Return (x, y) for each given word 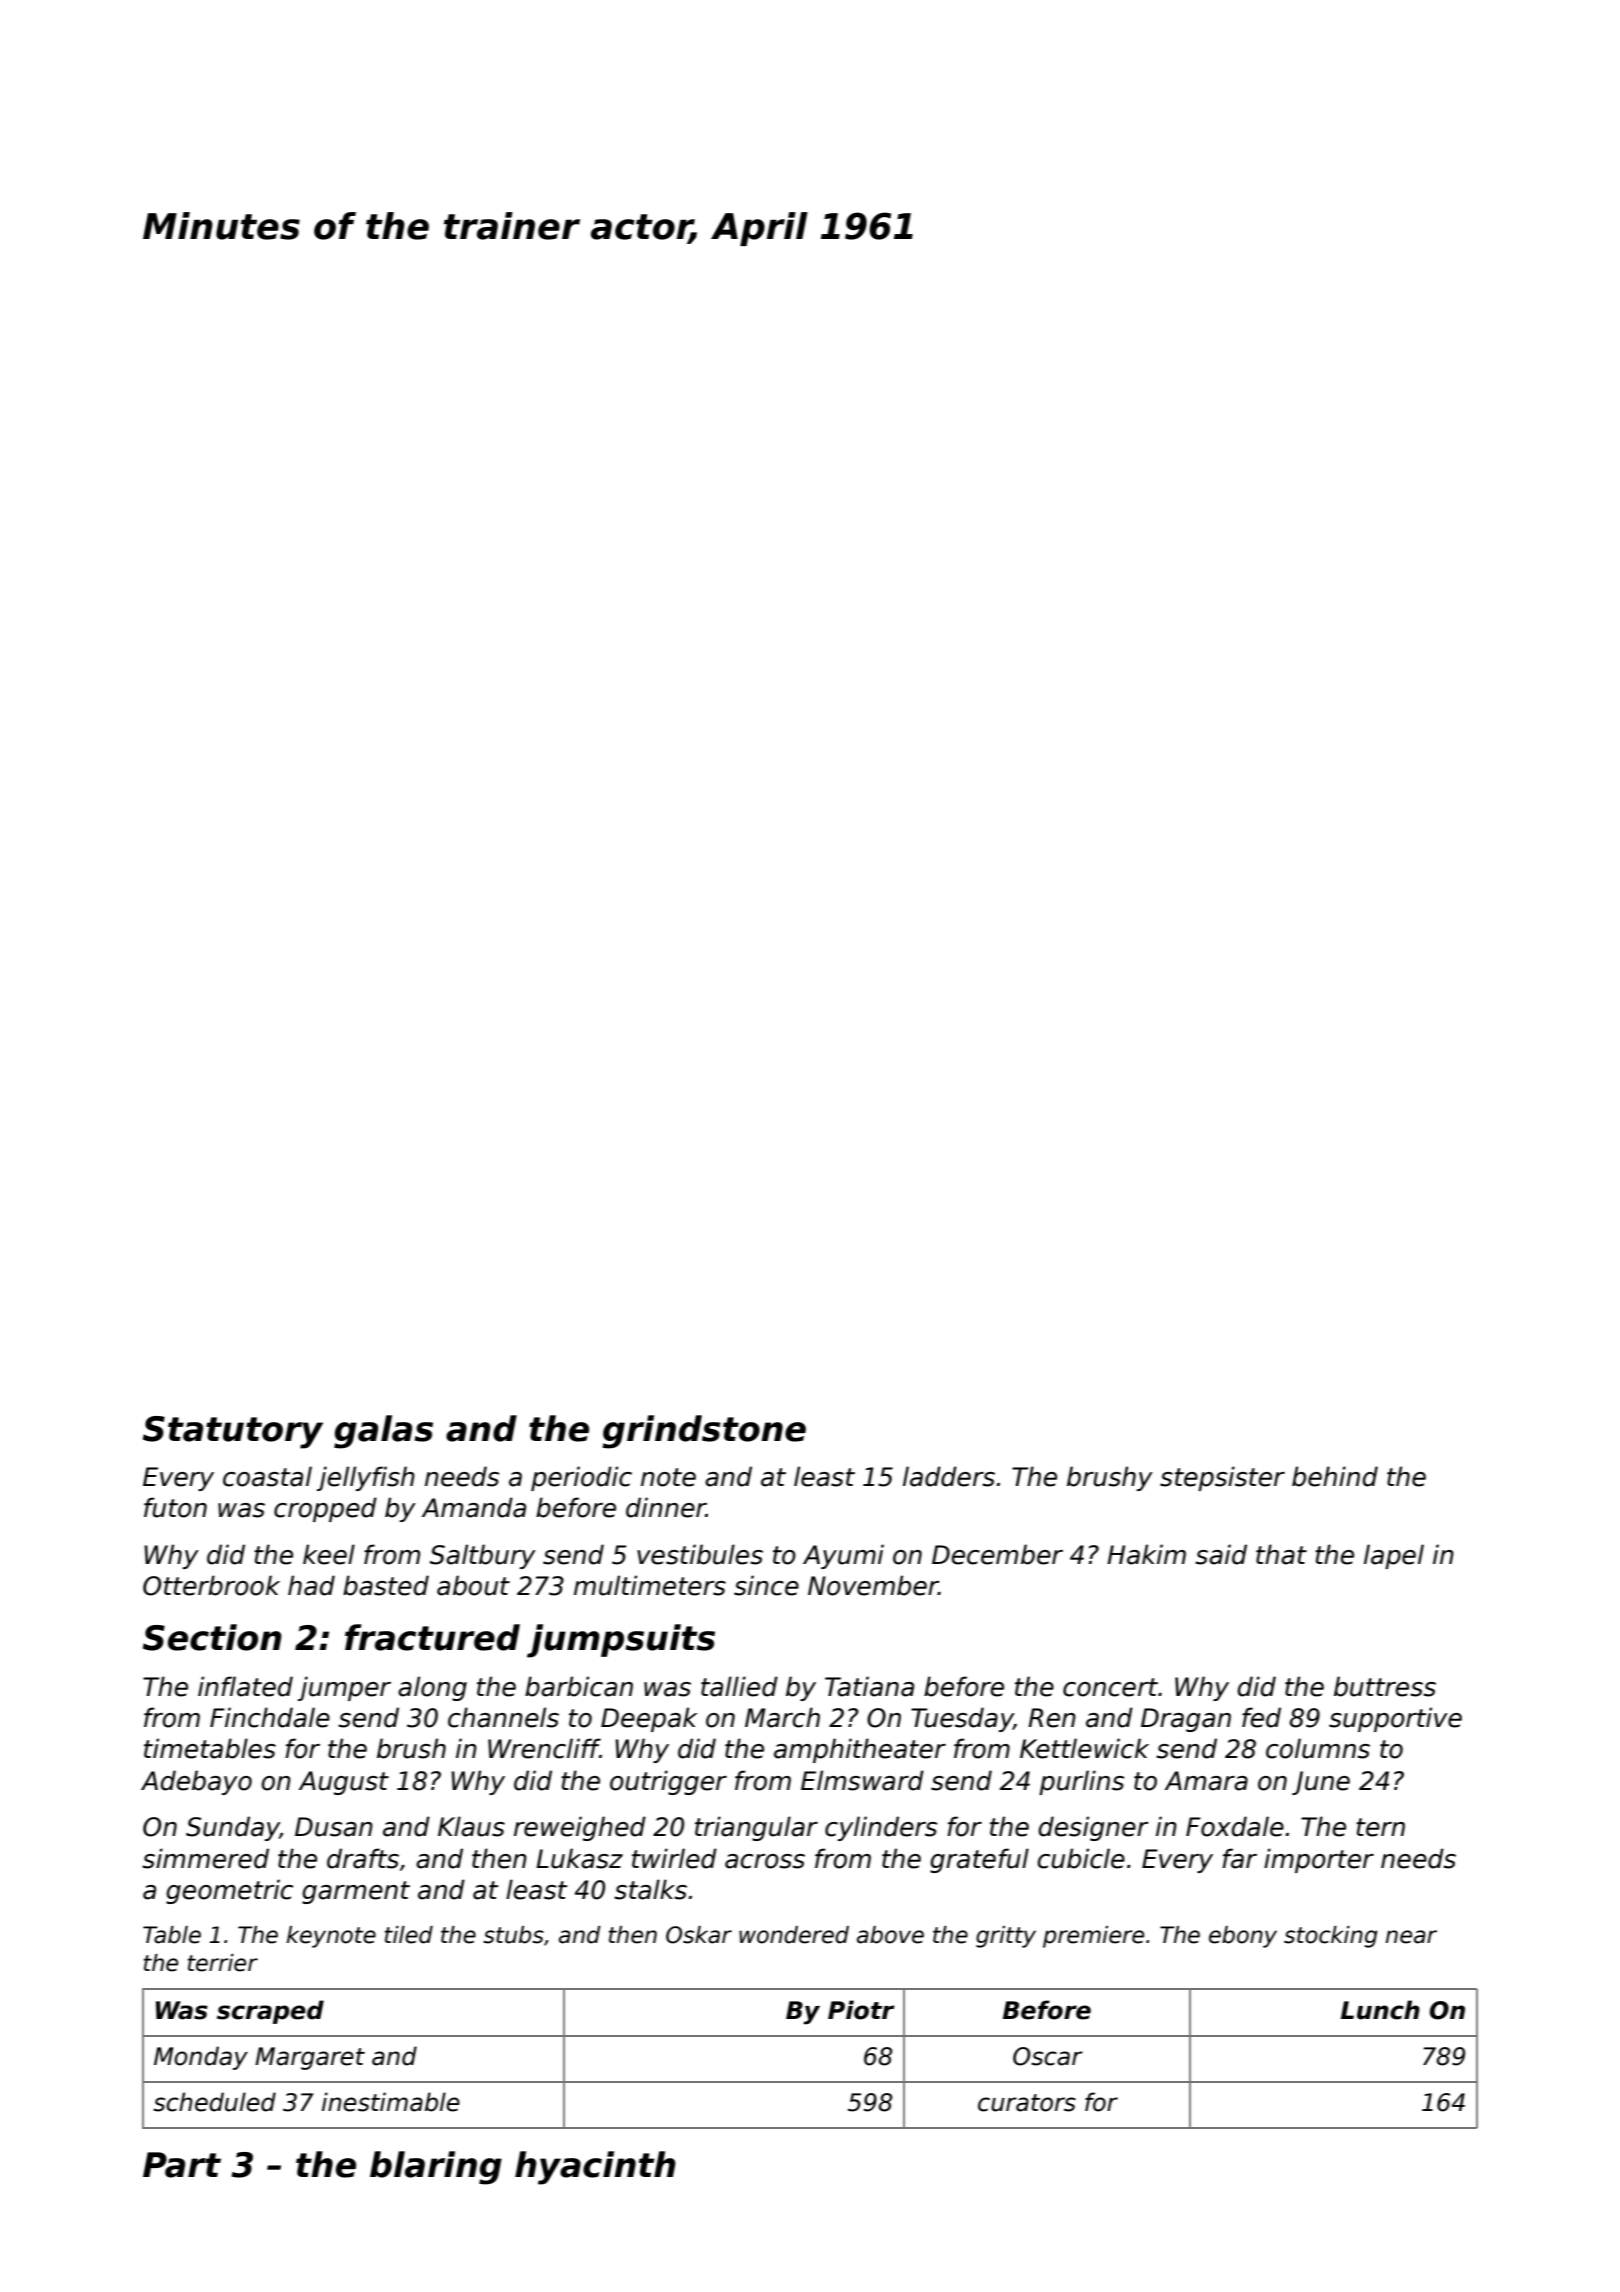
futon (175, 1507)
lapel (1394, 1556)
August (344, 1783)
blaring (436, 2168)
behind (1335, 1476)
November (873, 1585)
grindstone (704, 1432)
